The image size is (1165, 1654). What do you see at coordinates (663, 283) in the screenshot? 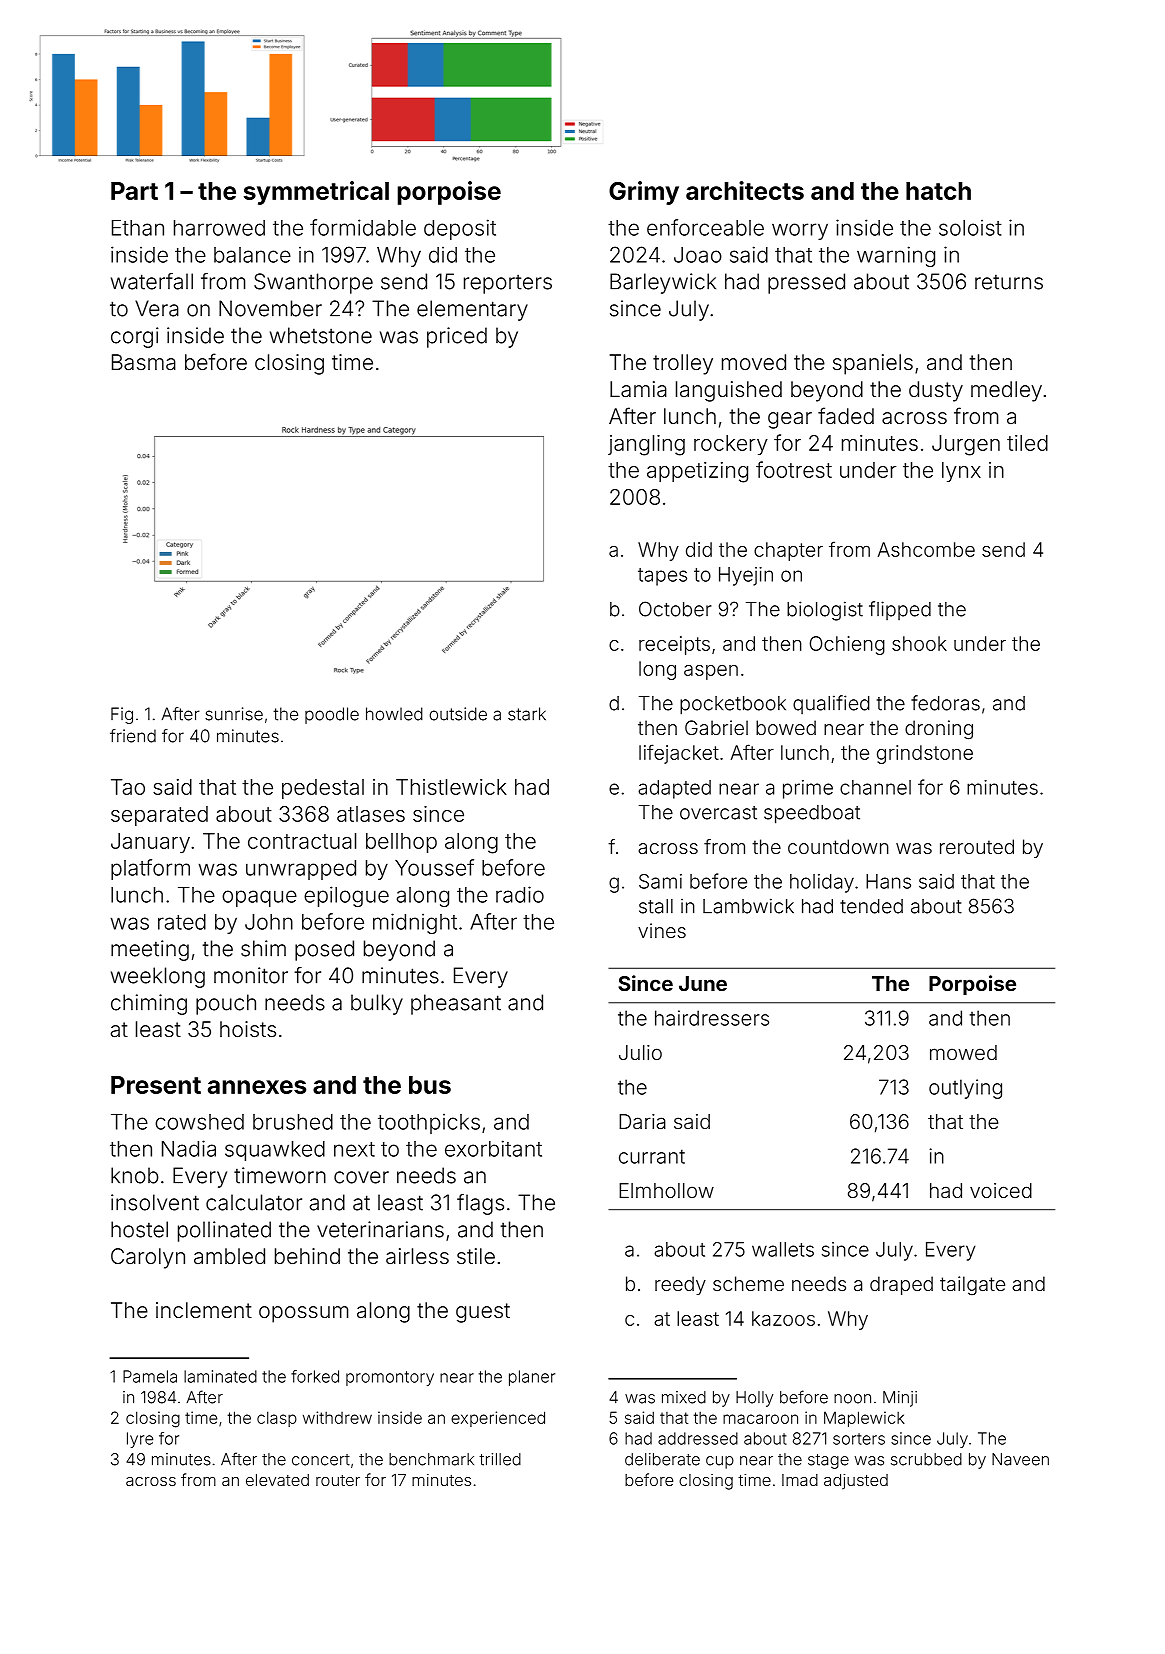
I see `Barleywick` at bounding box center [663, 283].
